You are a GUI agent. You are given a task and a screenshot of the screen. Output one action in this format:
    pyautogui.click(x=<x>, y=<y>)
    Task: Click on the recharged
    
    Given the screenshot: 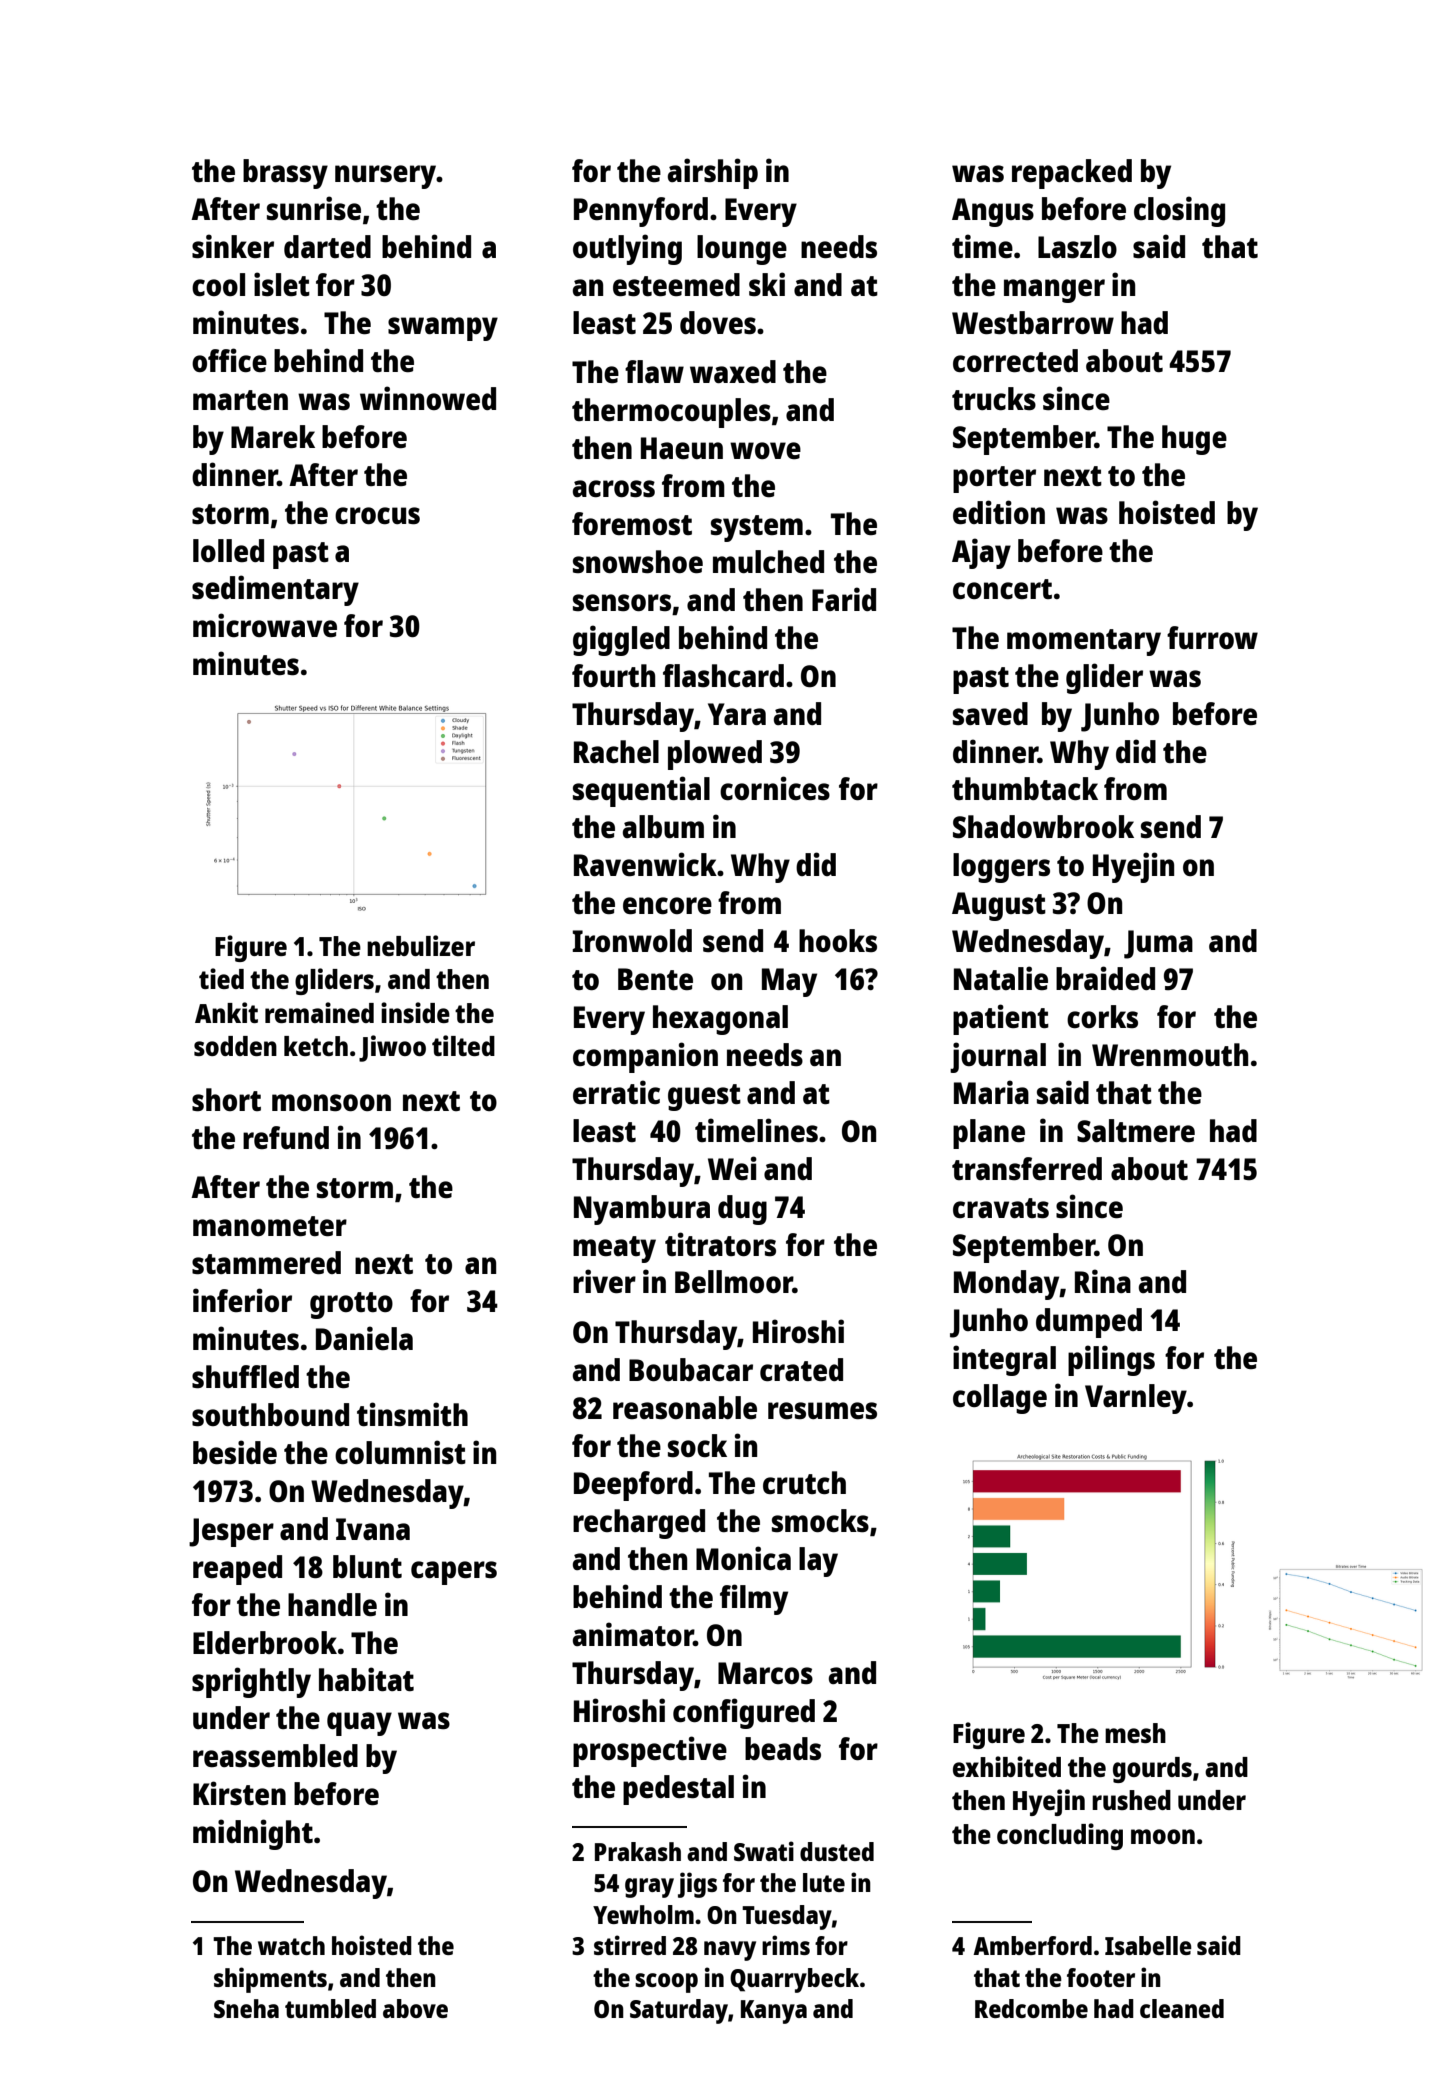 What is the action you would take?
    pyautogui.click(x=639, y=1524)
